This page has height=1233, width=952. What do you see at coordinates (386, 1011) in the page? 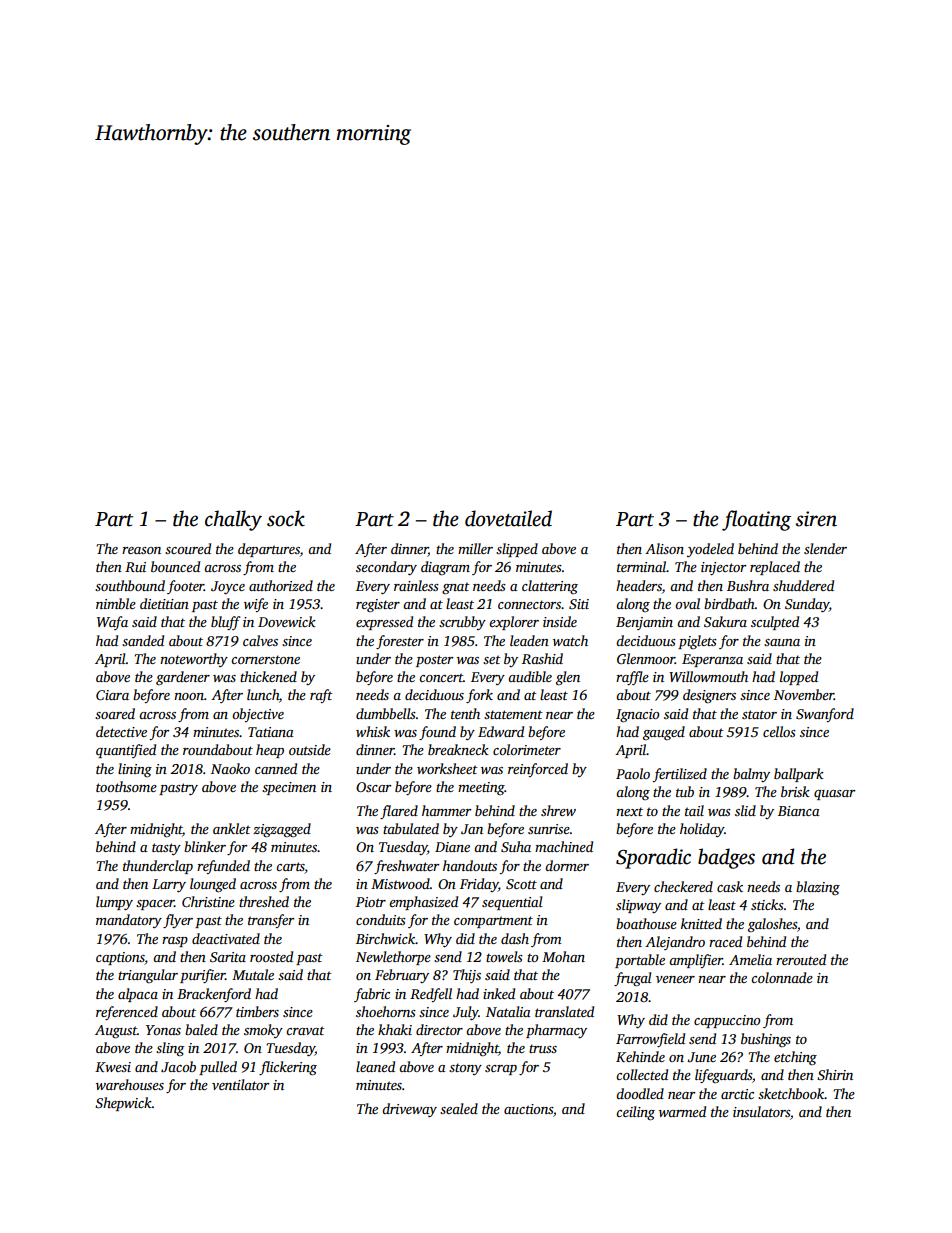
I see `shoehorns` at bounding box center [386, 1011].
